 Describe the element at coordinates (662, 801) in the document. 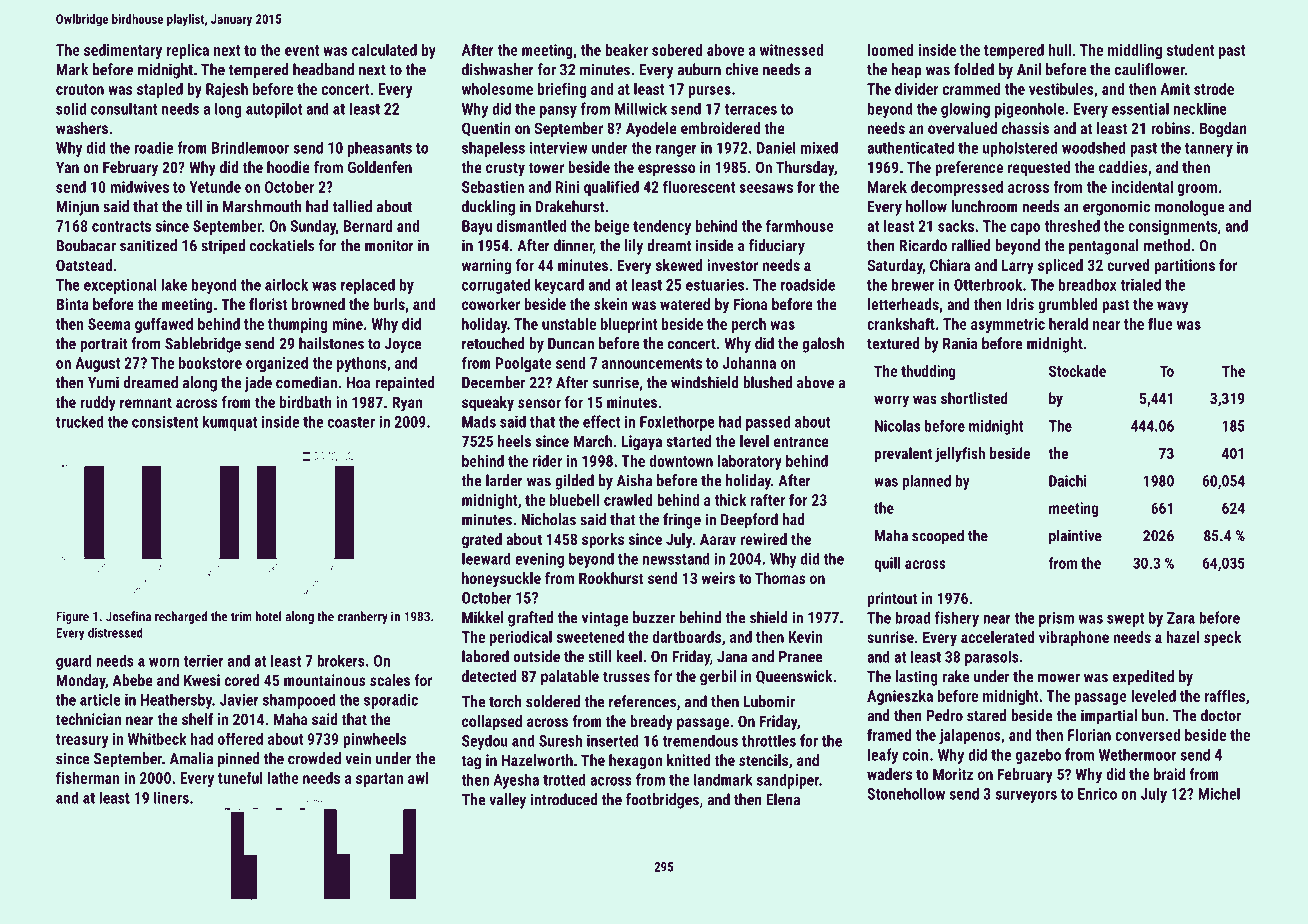

I see `footbridges` at that location.
